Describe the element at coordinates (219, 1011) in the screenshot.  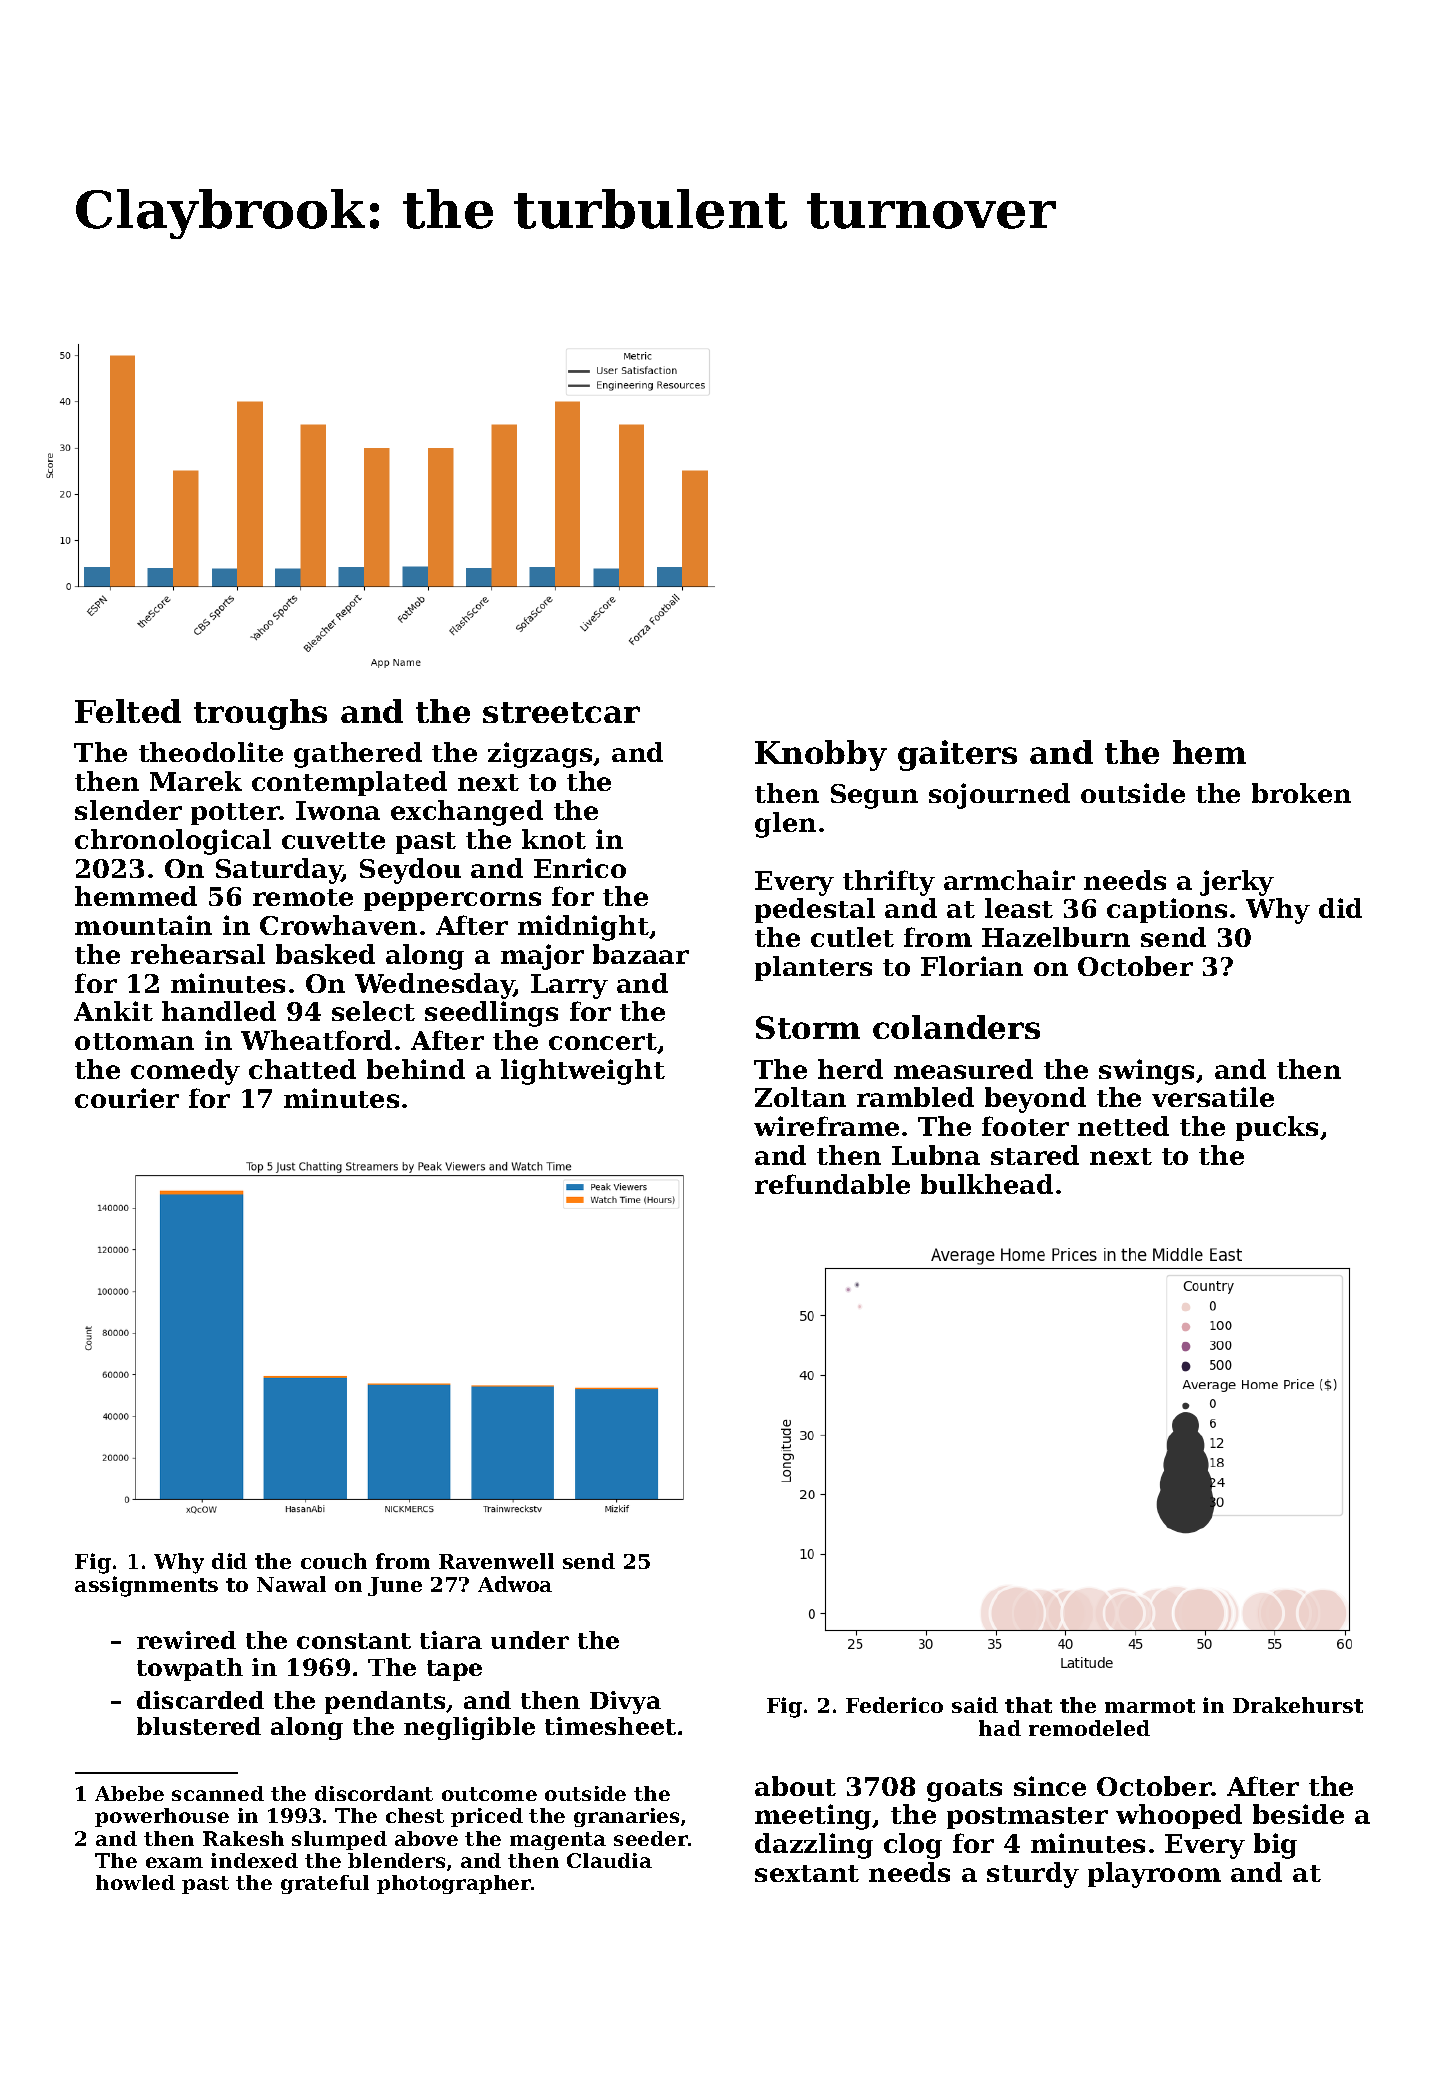
I see `handled` at that location.
